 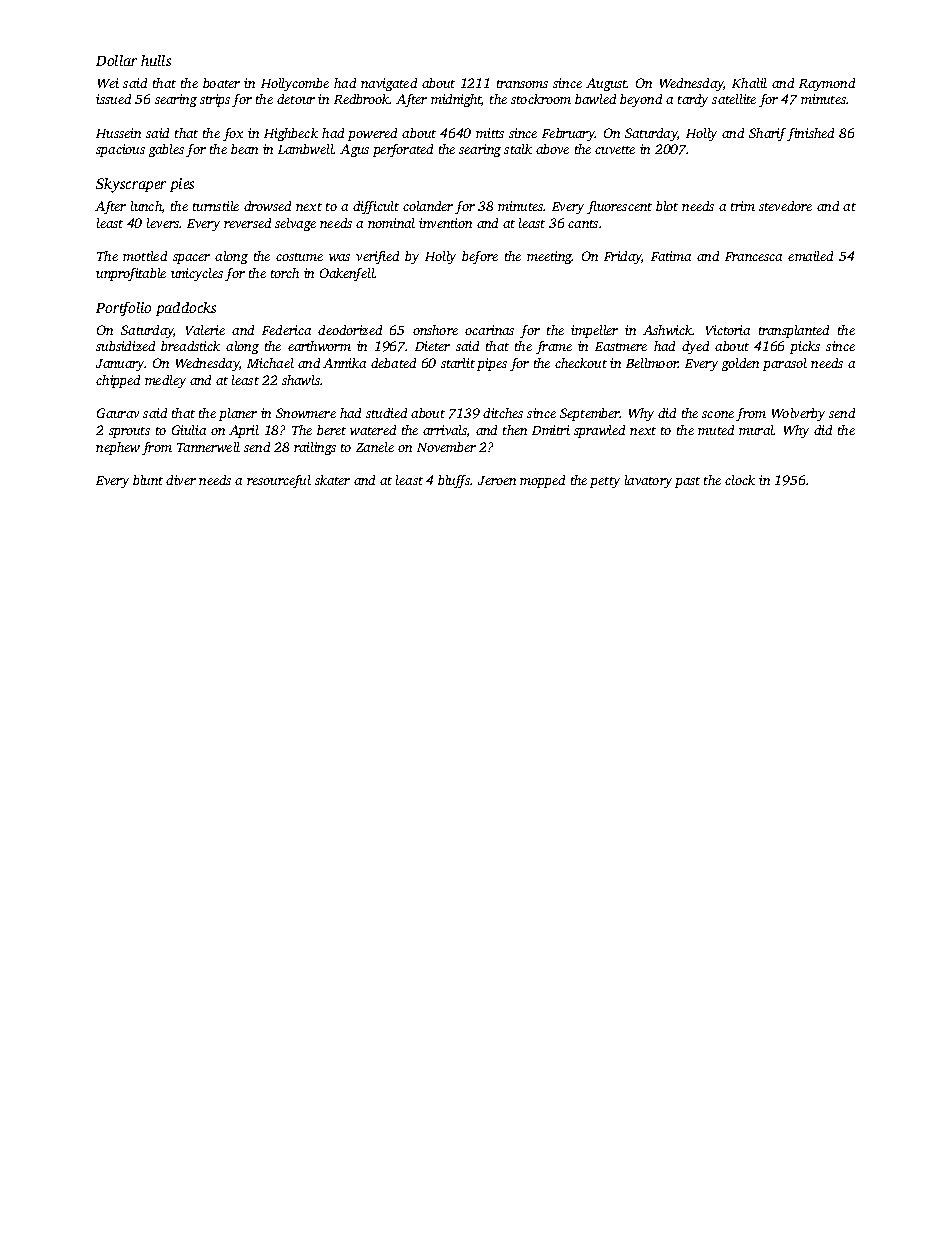 What do you see at coordinates (595, 99) in the screenshot?
I see `bawled` at bounding box center [595, 99].
